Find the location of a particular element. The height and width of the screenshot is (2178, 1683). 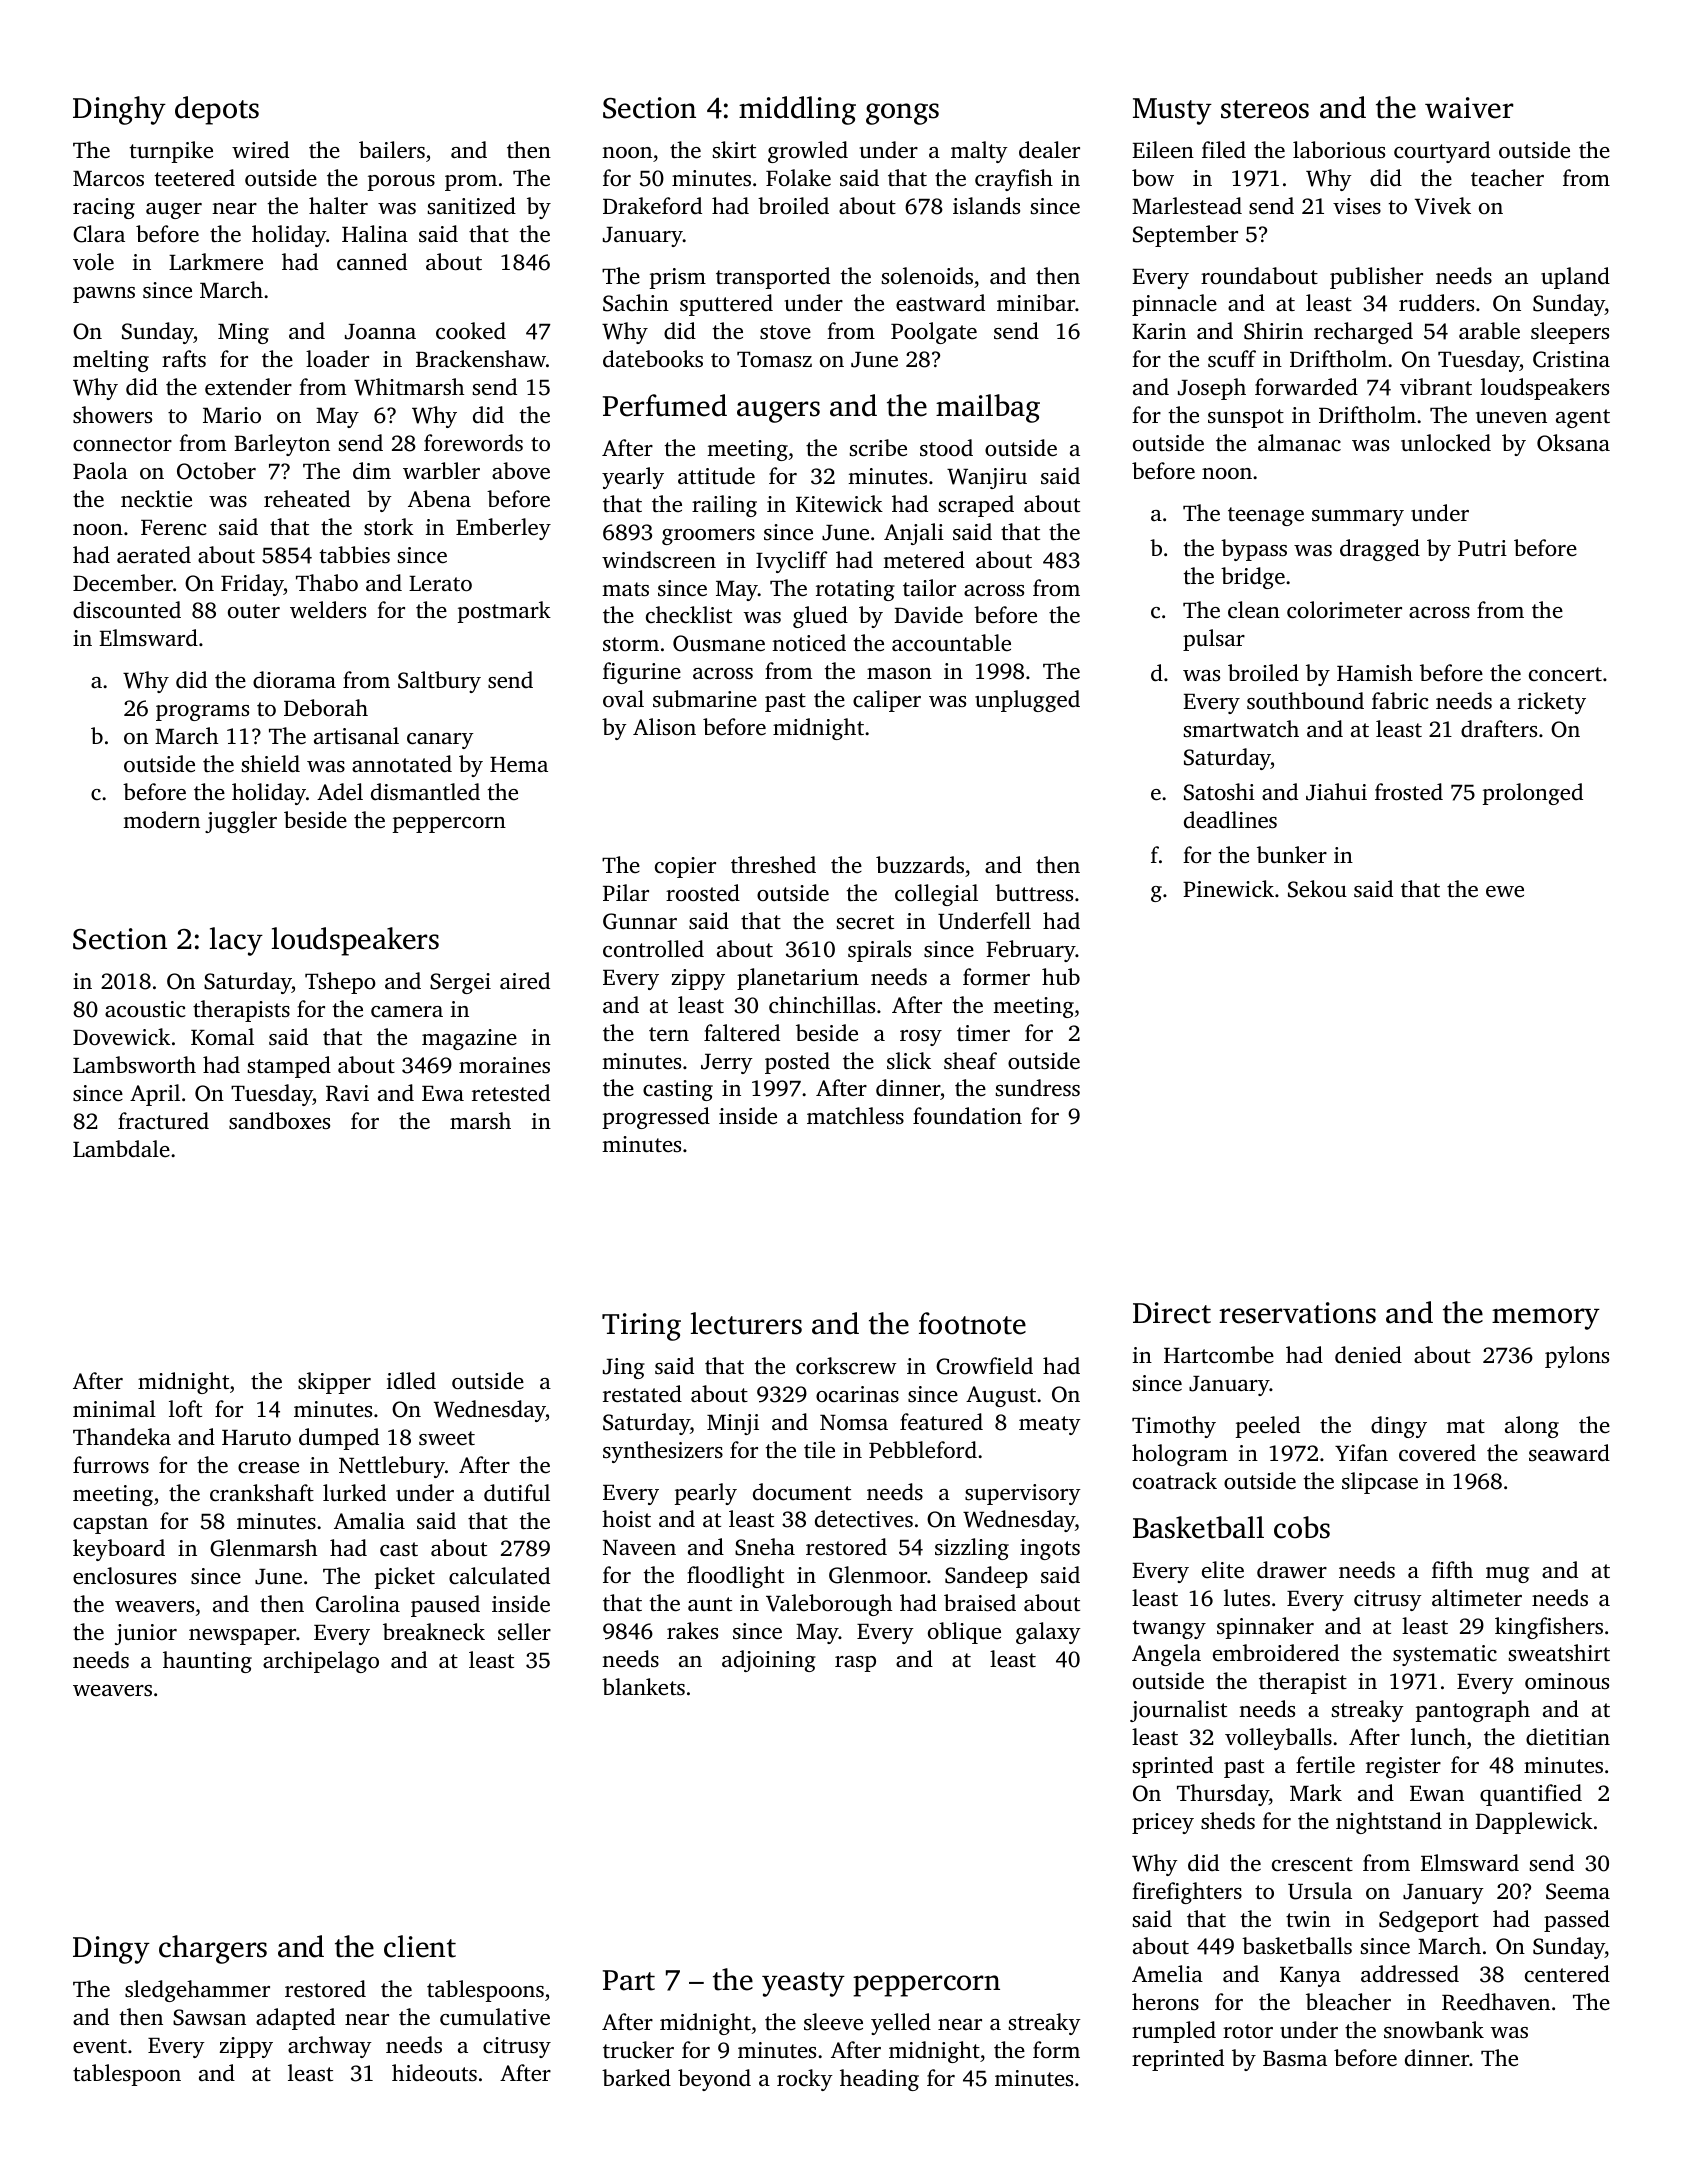

minimal is located at coordinates (114, 1408).
